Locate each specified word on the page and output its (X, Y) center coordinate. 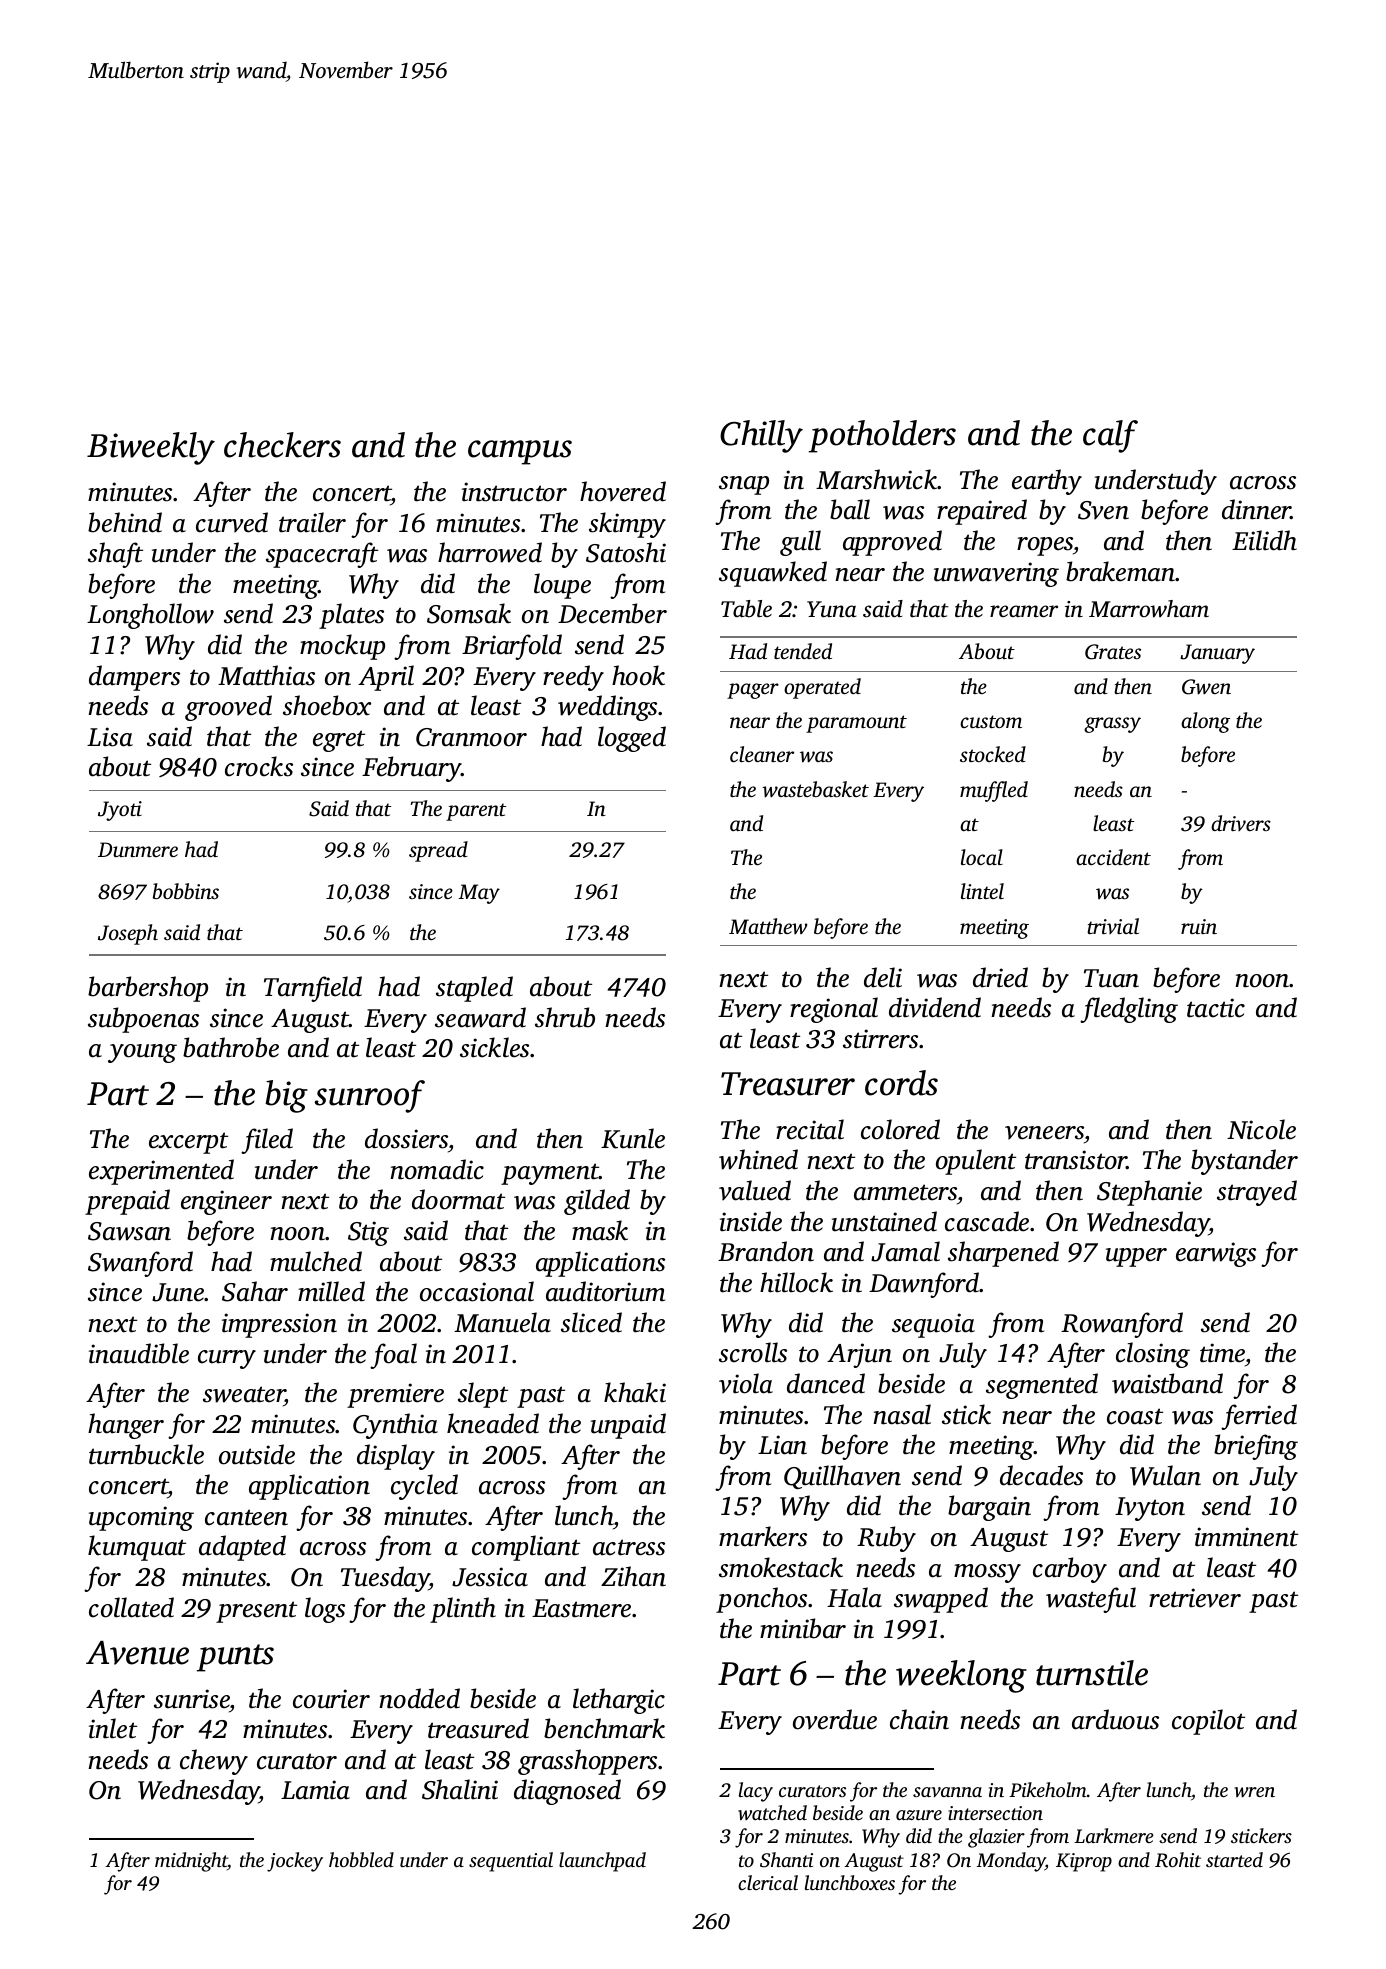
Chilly (761, 436)
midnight (191, 1862)
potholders (882, 436)
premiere (395, 1395)
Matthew (768, 926)
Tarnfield (313, 989)
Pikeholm (1048, 1789)
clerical (768, 1882)
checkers (282, 445)
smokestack (781, 1567)
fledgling (1129, 1010)
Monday (1011, 1862)
